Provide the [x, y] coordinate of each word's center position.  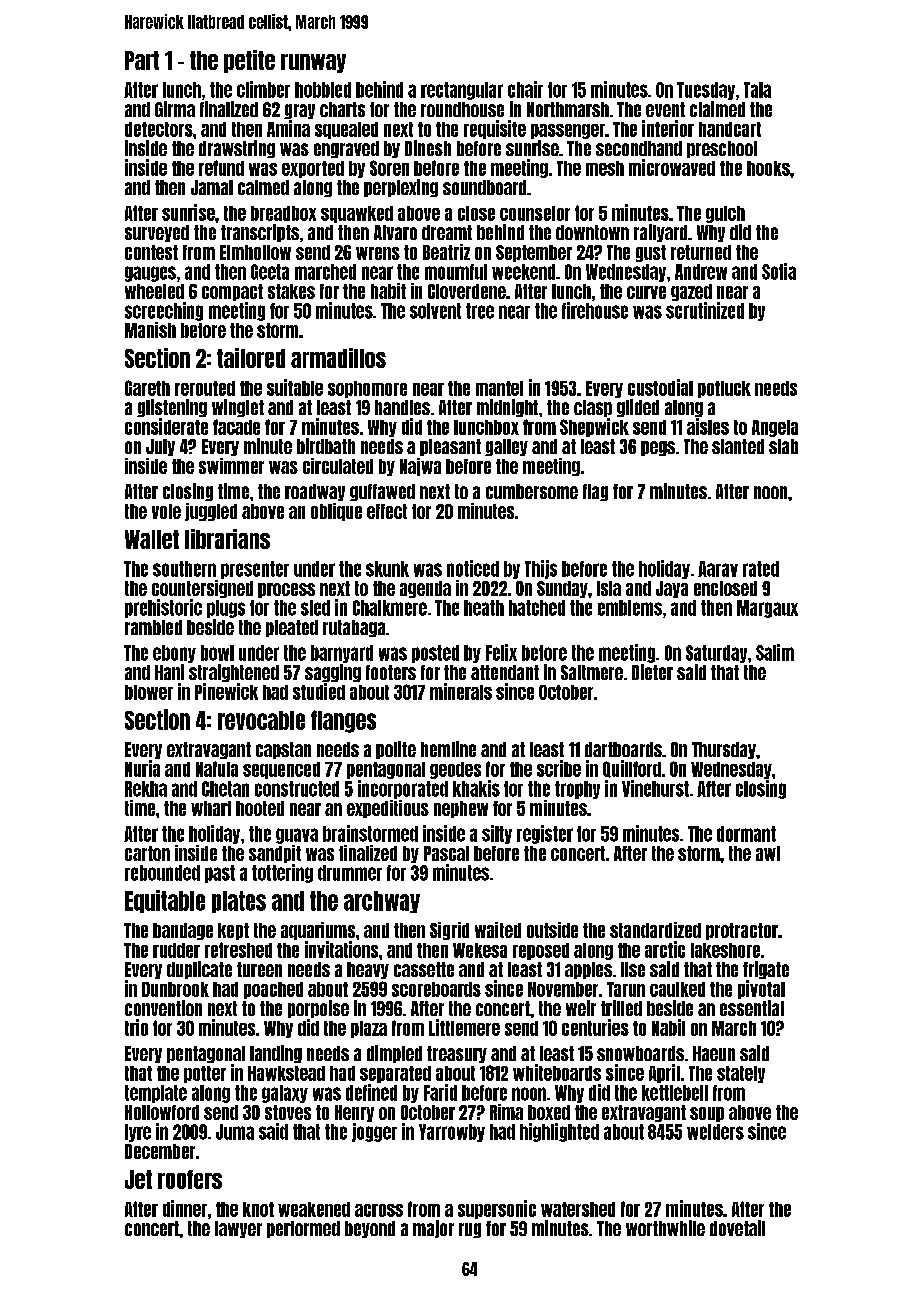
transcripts [260, 233]
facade [236, 427]
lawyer [238, 1229]
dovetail [737, 1228]
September [534, 253]
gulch [725, 214]
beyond [370, 1229]
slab [783, 446]
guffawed [382, 492]
